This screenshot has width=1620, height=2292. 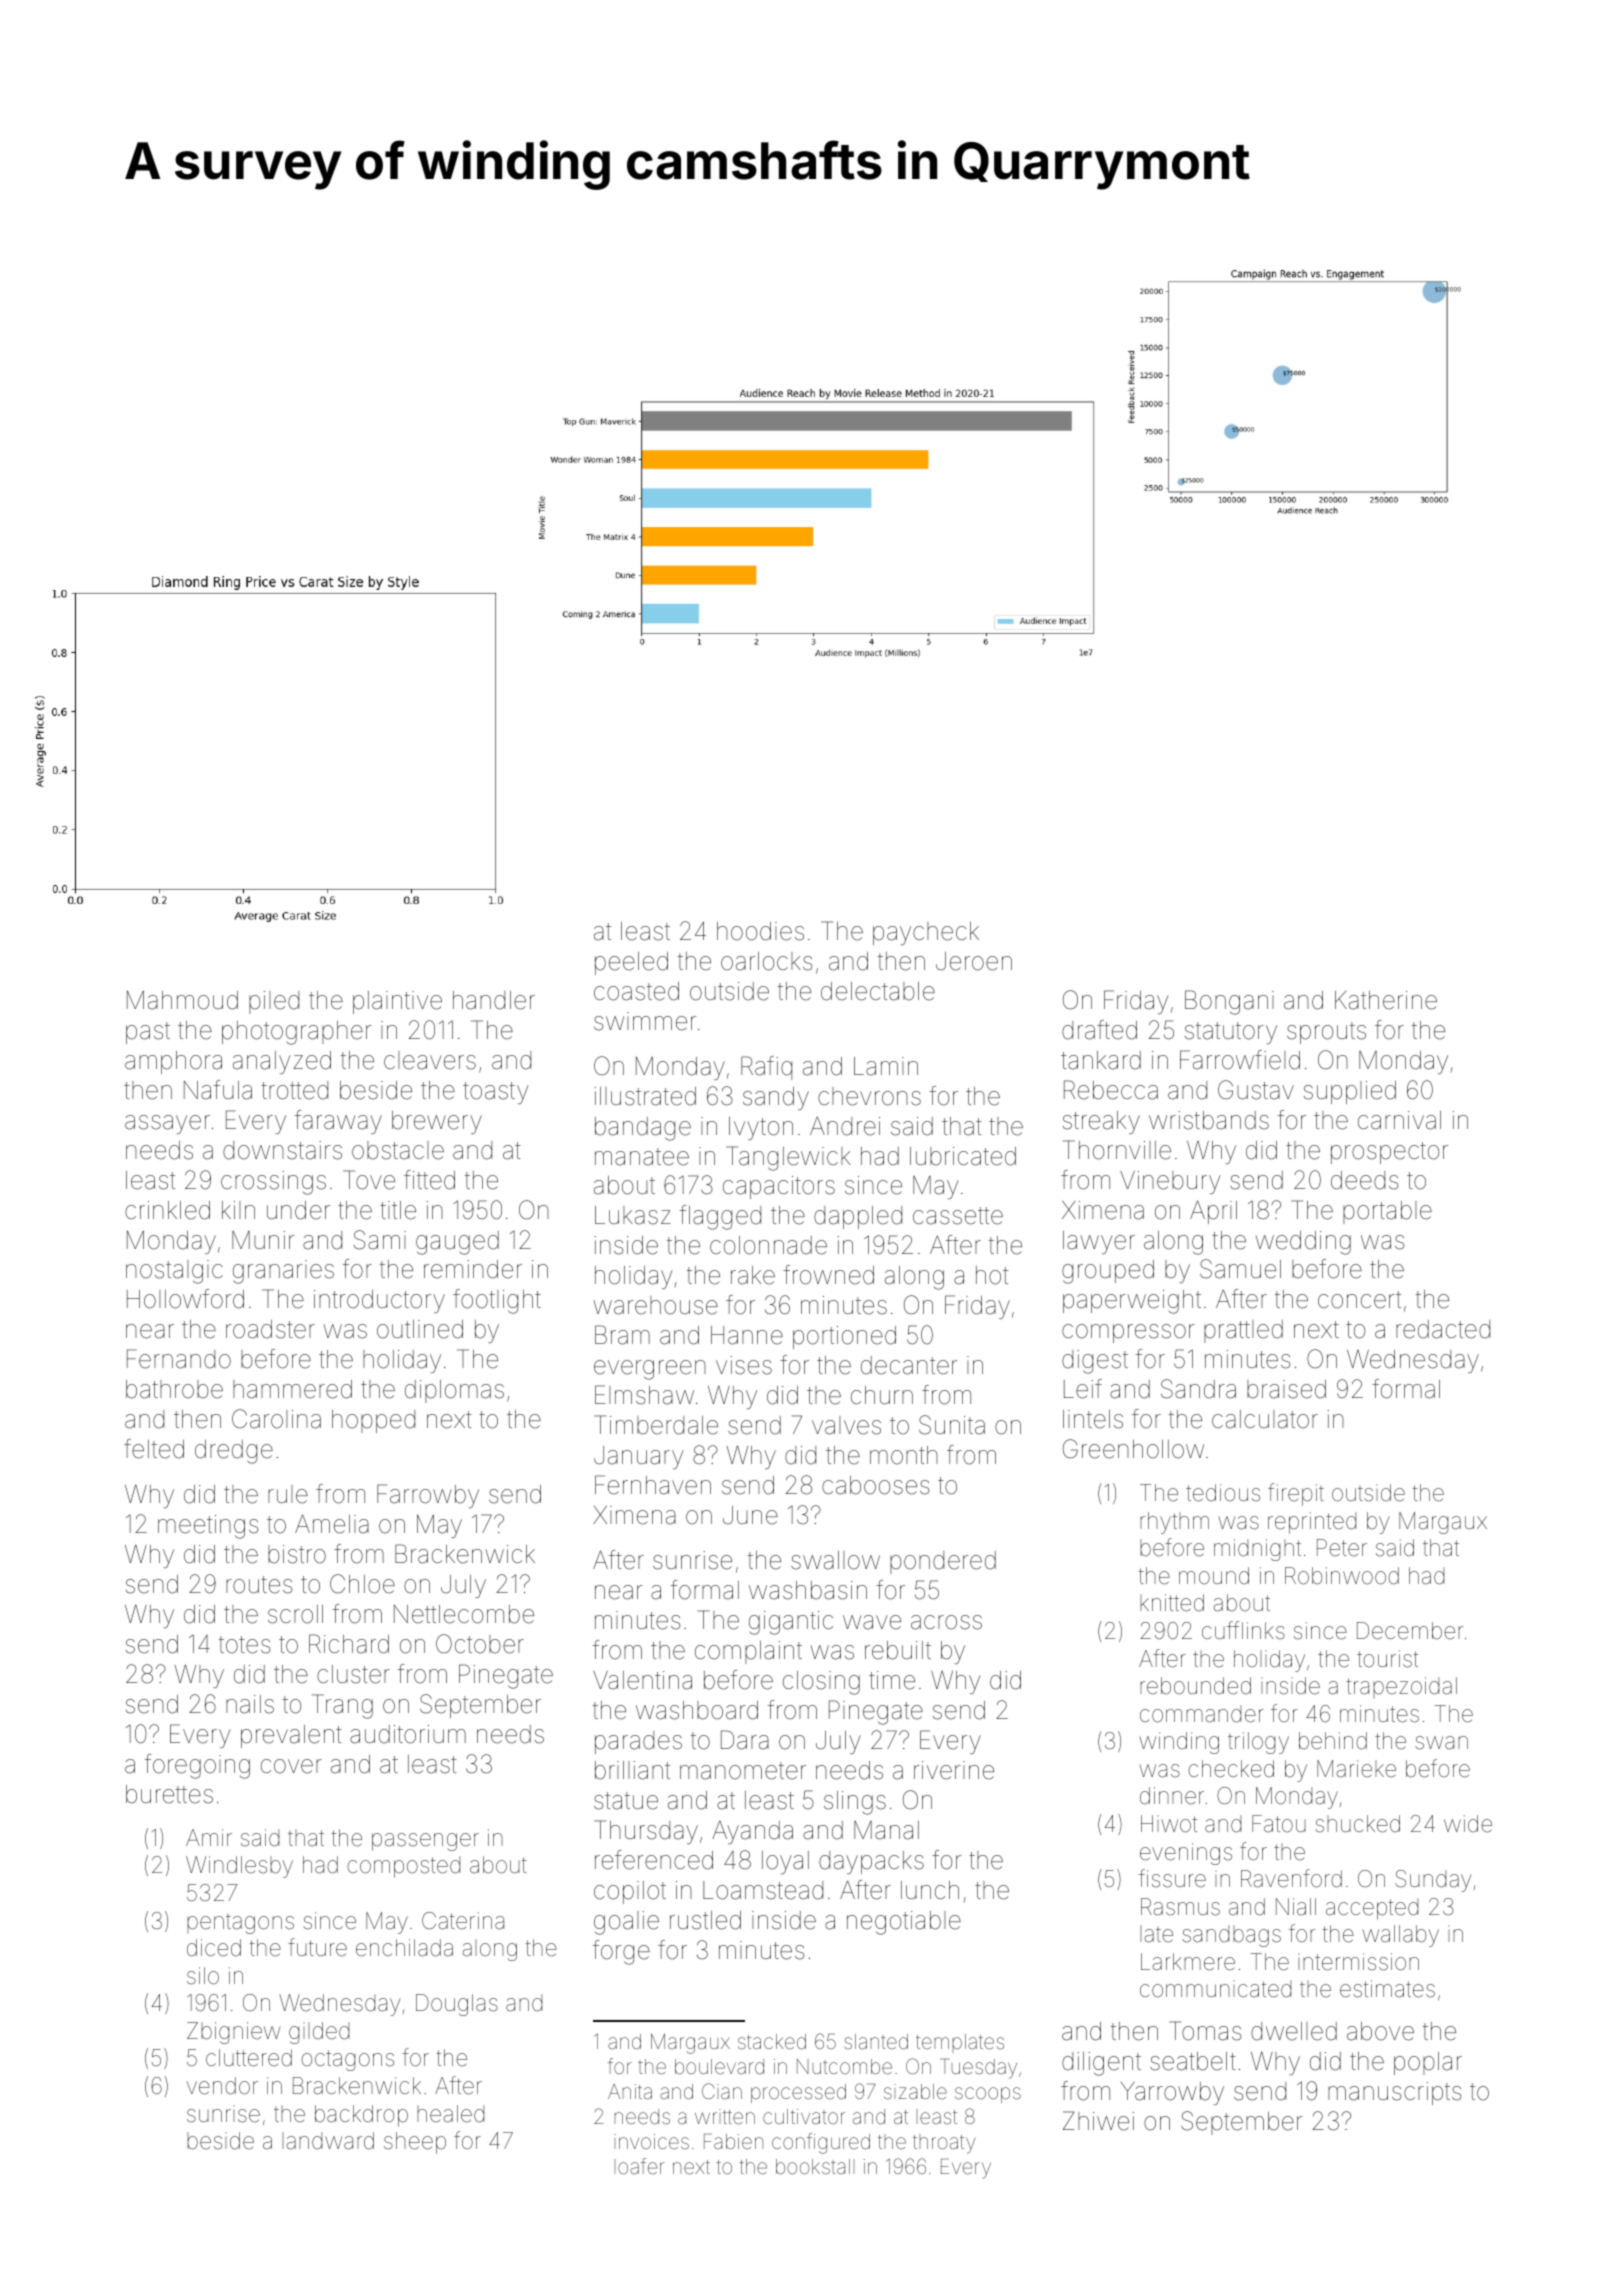 What do you see at coordinates (1359, 1300) in the screenshot?
I see `concert` at bounding box center [1359, 1300].
